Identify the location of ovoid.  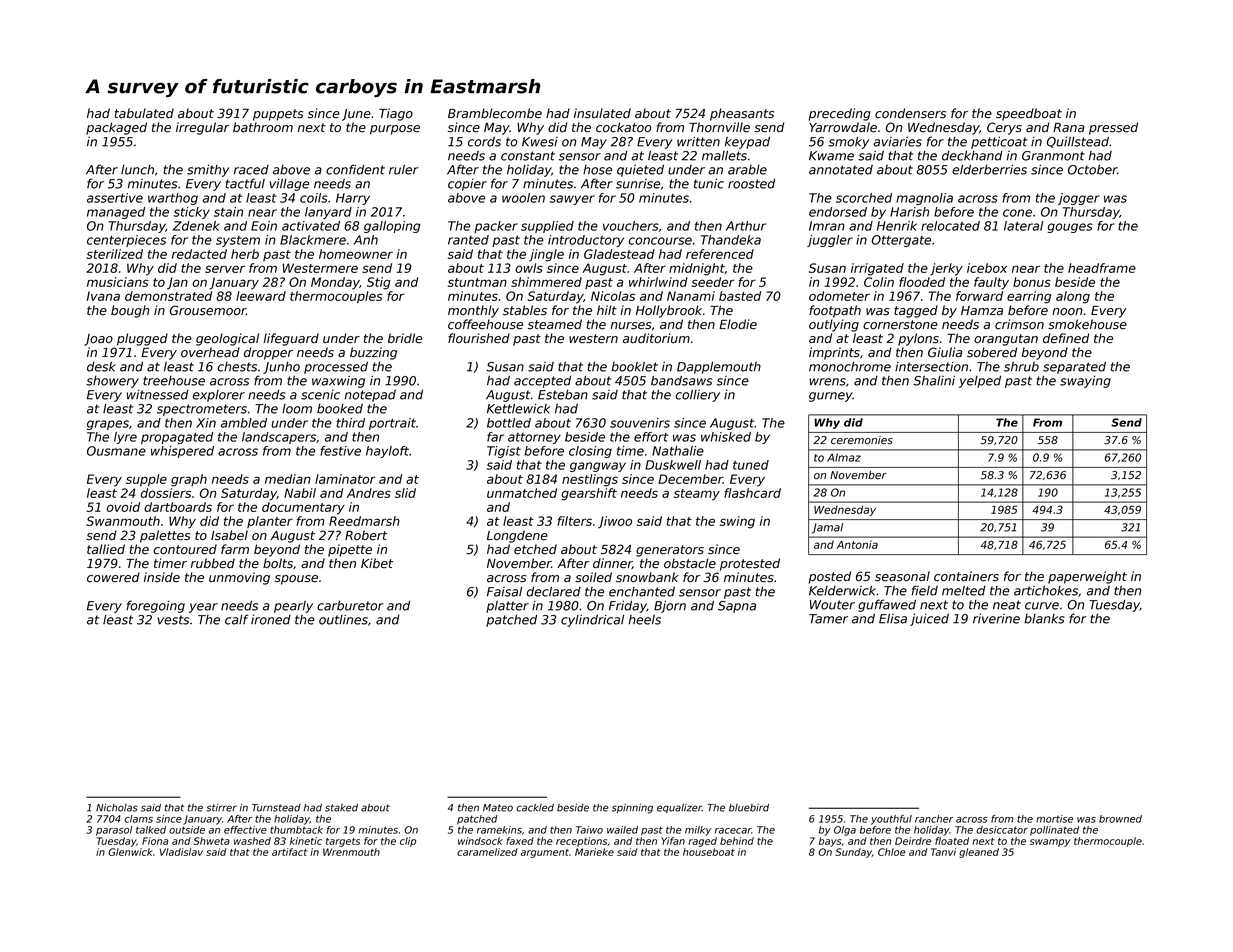
(123, 507).
